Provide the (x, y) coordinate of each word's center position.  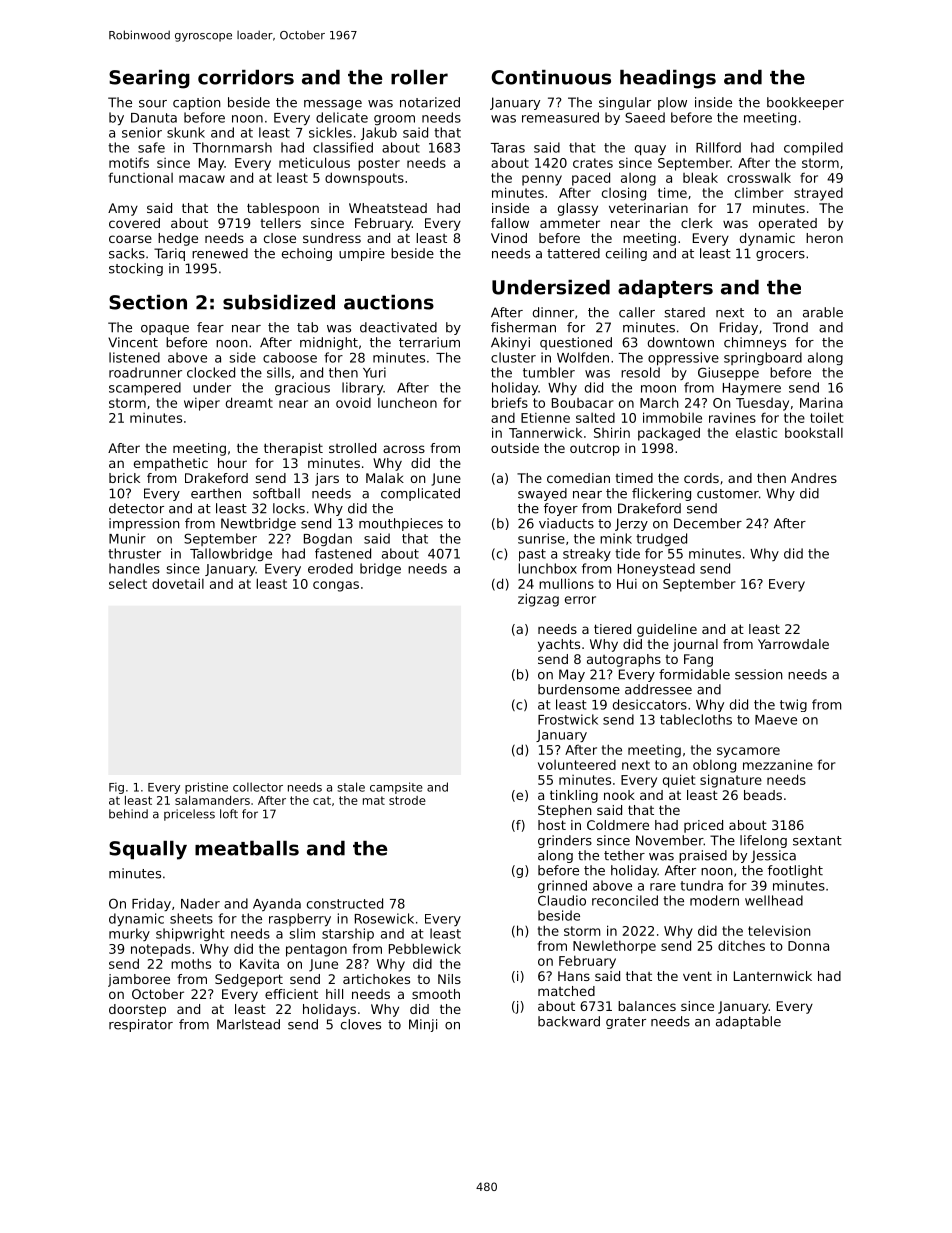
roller (419, 77)
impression (144, 524)
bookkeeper (805, 103)
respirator (141, 1025)
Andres (814, 478)
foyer (561, 509)
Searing (149, 79)
